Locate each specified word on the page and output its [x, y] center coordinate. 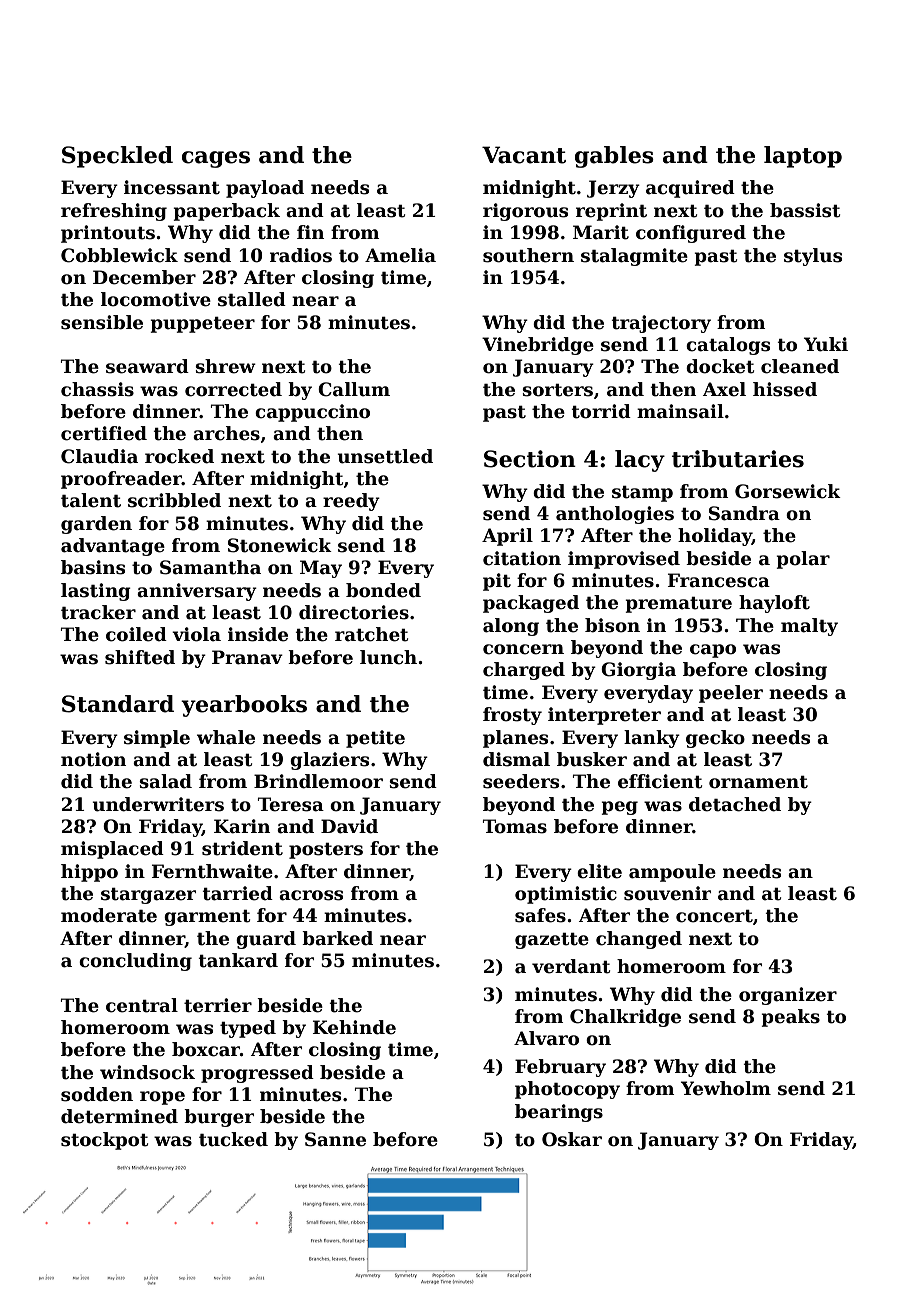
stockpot [104, 1141]
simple [157, 739]
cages [216, 159]
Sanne [335, 1139]
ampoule [672, 873]
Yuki [826, 344]
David [349, 826]
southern [528, 255]
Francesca [719, 580]
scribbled [174, 500]
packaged [531, 604]
